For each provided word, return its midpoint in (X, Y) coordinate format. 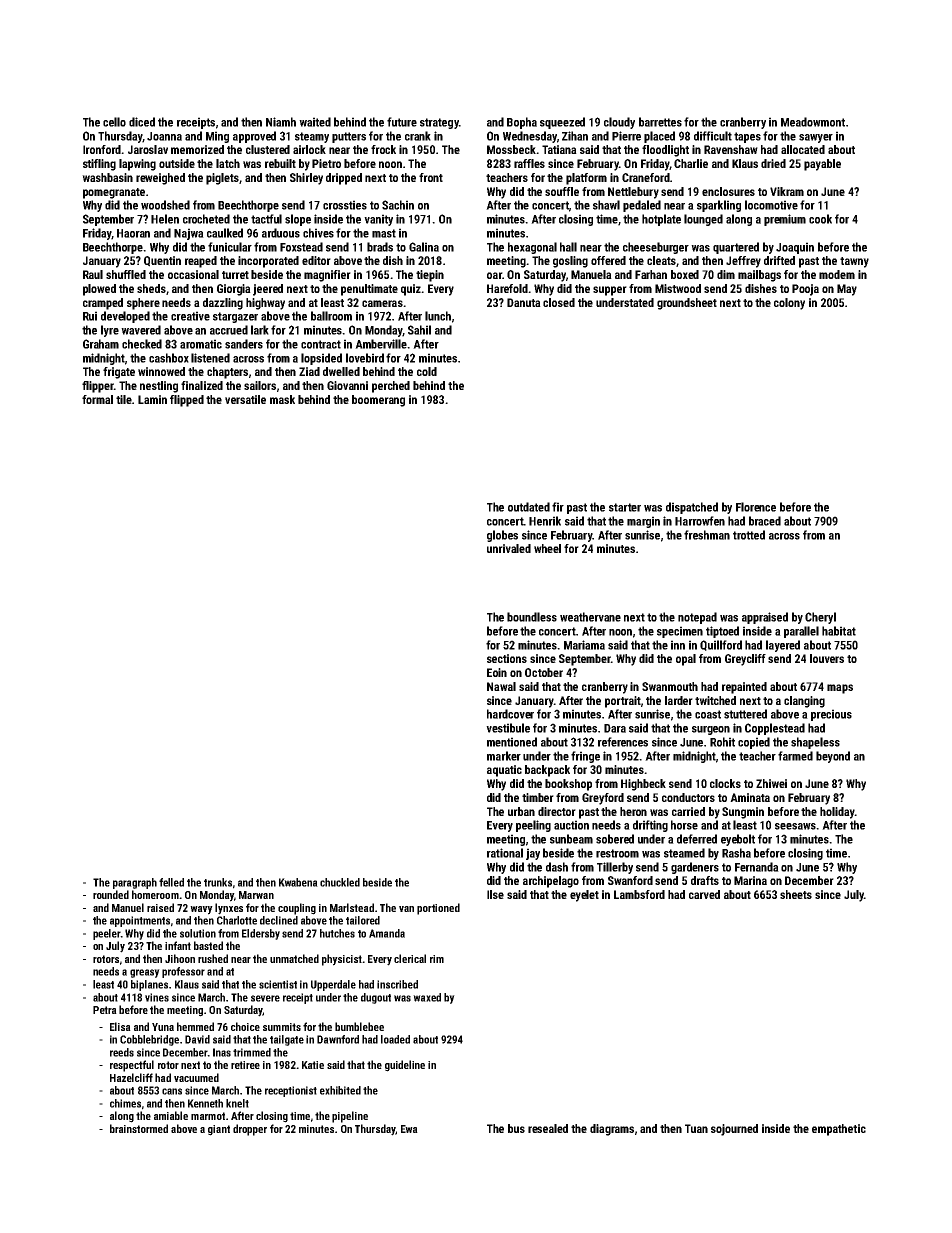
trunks (218, 882)
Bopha (522, 123)
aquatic (504, 771)
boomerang (378, 401)
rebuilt (280, 163)
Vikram (787, 191)
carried (688, 811)
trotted (749, 535)
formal (97, 399)
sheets (796, 894)
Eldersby (261, 934)
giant (219, 1130)
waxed (427, 997)
